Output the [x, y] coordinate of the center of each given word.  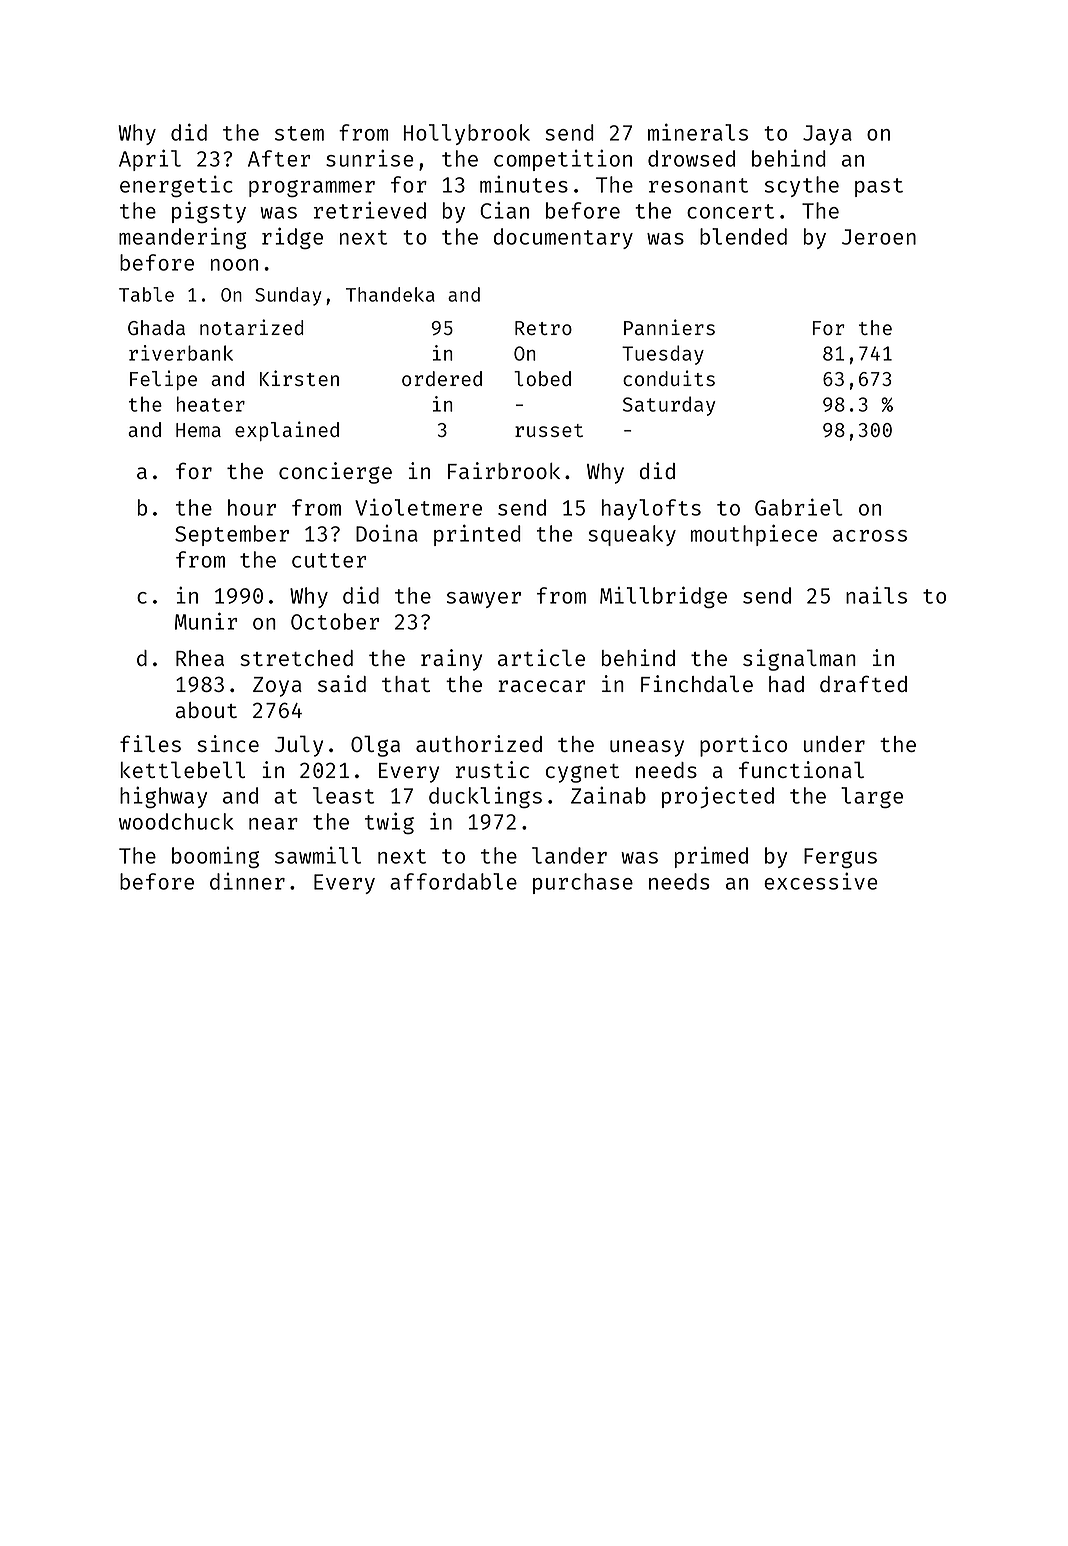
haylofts [651, 509]
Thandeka [390, 294]
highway [163, 797]
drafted [863, 683]
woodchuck [176, 821]
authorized [479, 743]
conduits [669, 378]
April [150, 160]
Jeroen [879, 237]
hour [252, 507]
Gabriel [799, 507]
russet [549, 430]
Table [146, 294]
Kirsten [299, 378]
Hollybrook [466, 134]
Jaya [827, 135]
